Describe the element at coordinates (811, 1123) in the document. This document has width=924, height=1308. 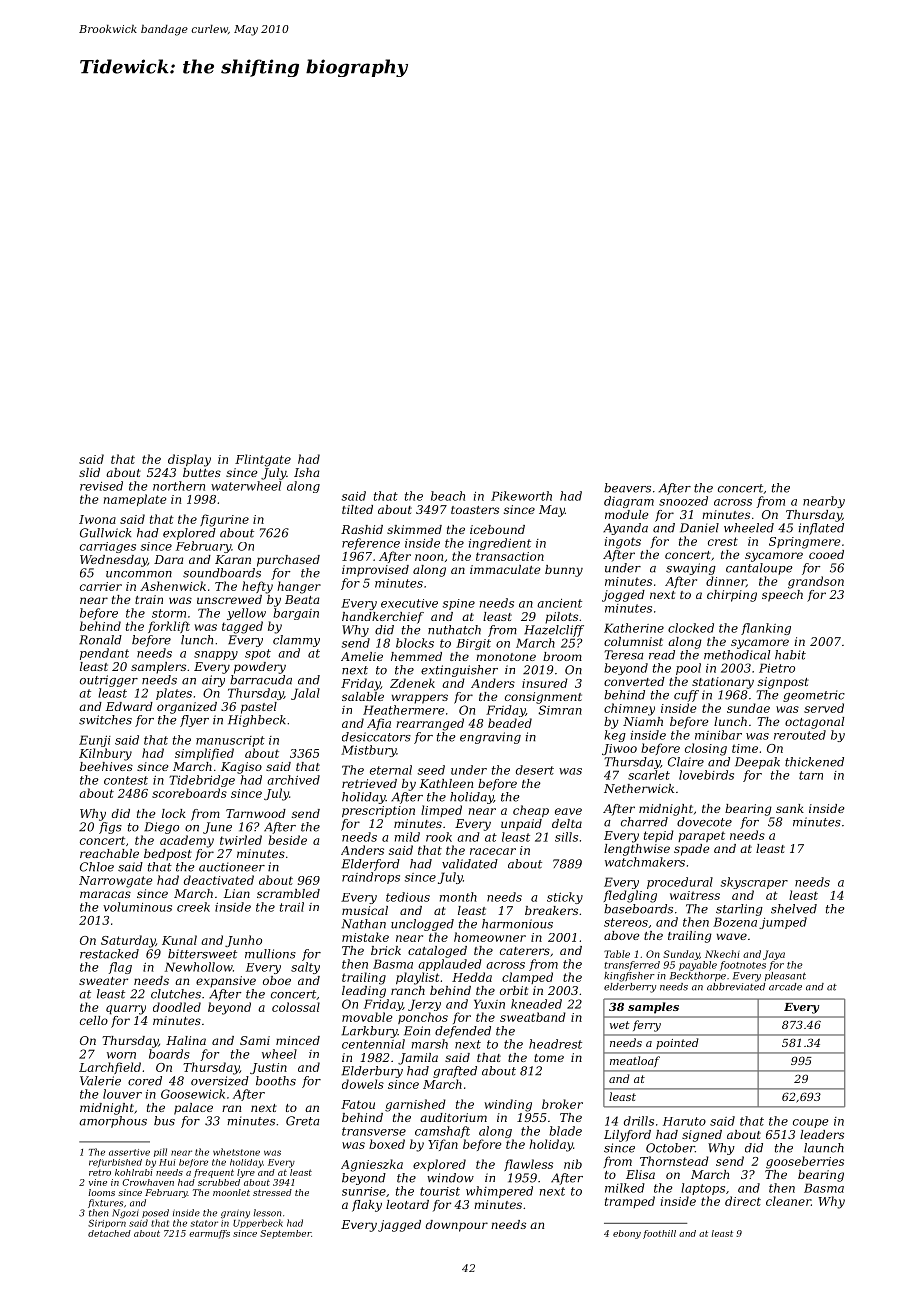
I see `coupe` at that location.
